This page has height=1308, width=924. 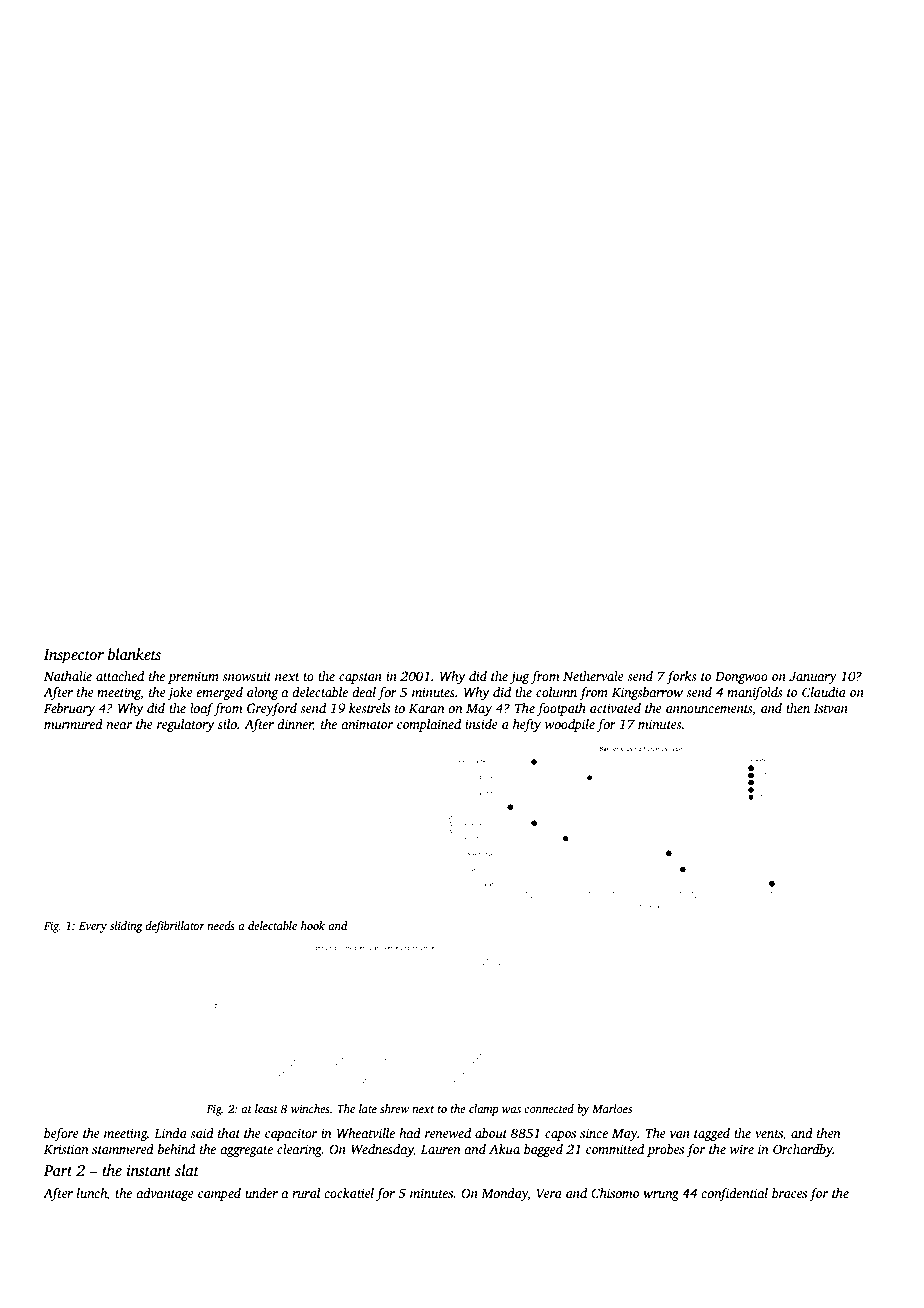 I want to click on Marloes, so click(x=612, y=1108).
